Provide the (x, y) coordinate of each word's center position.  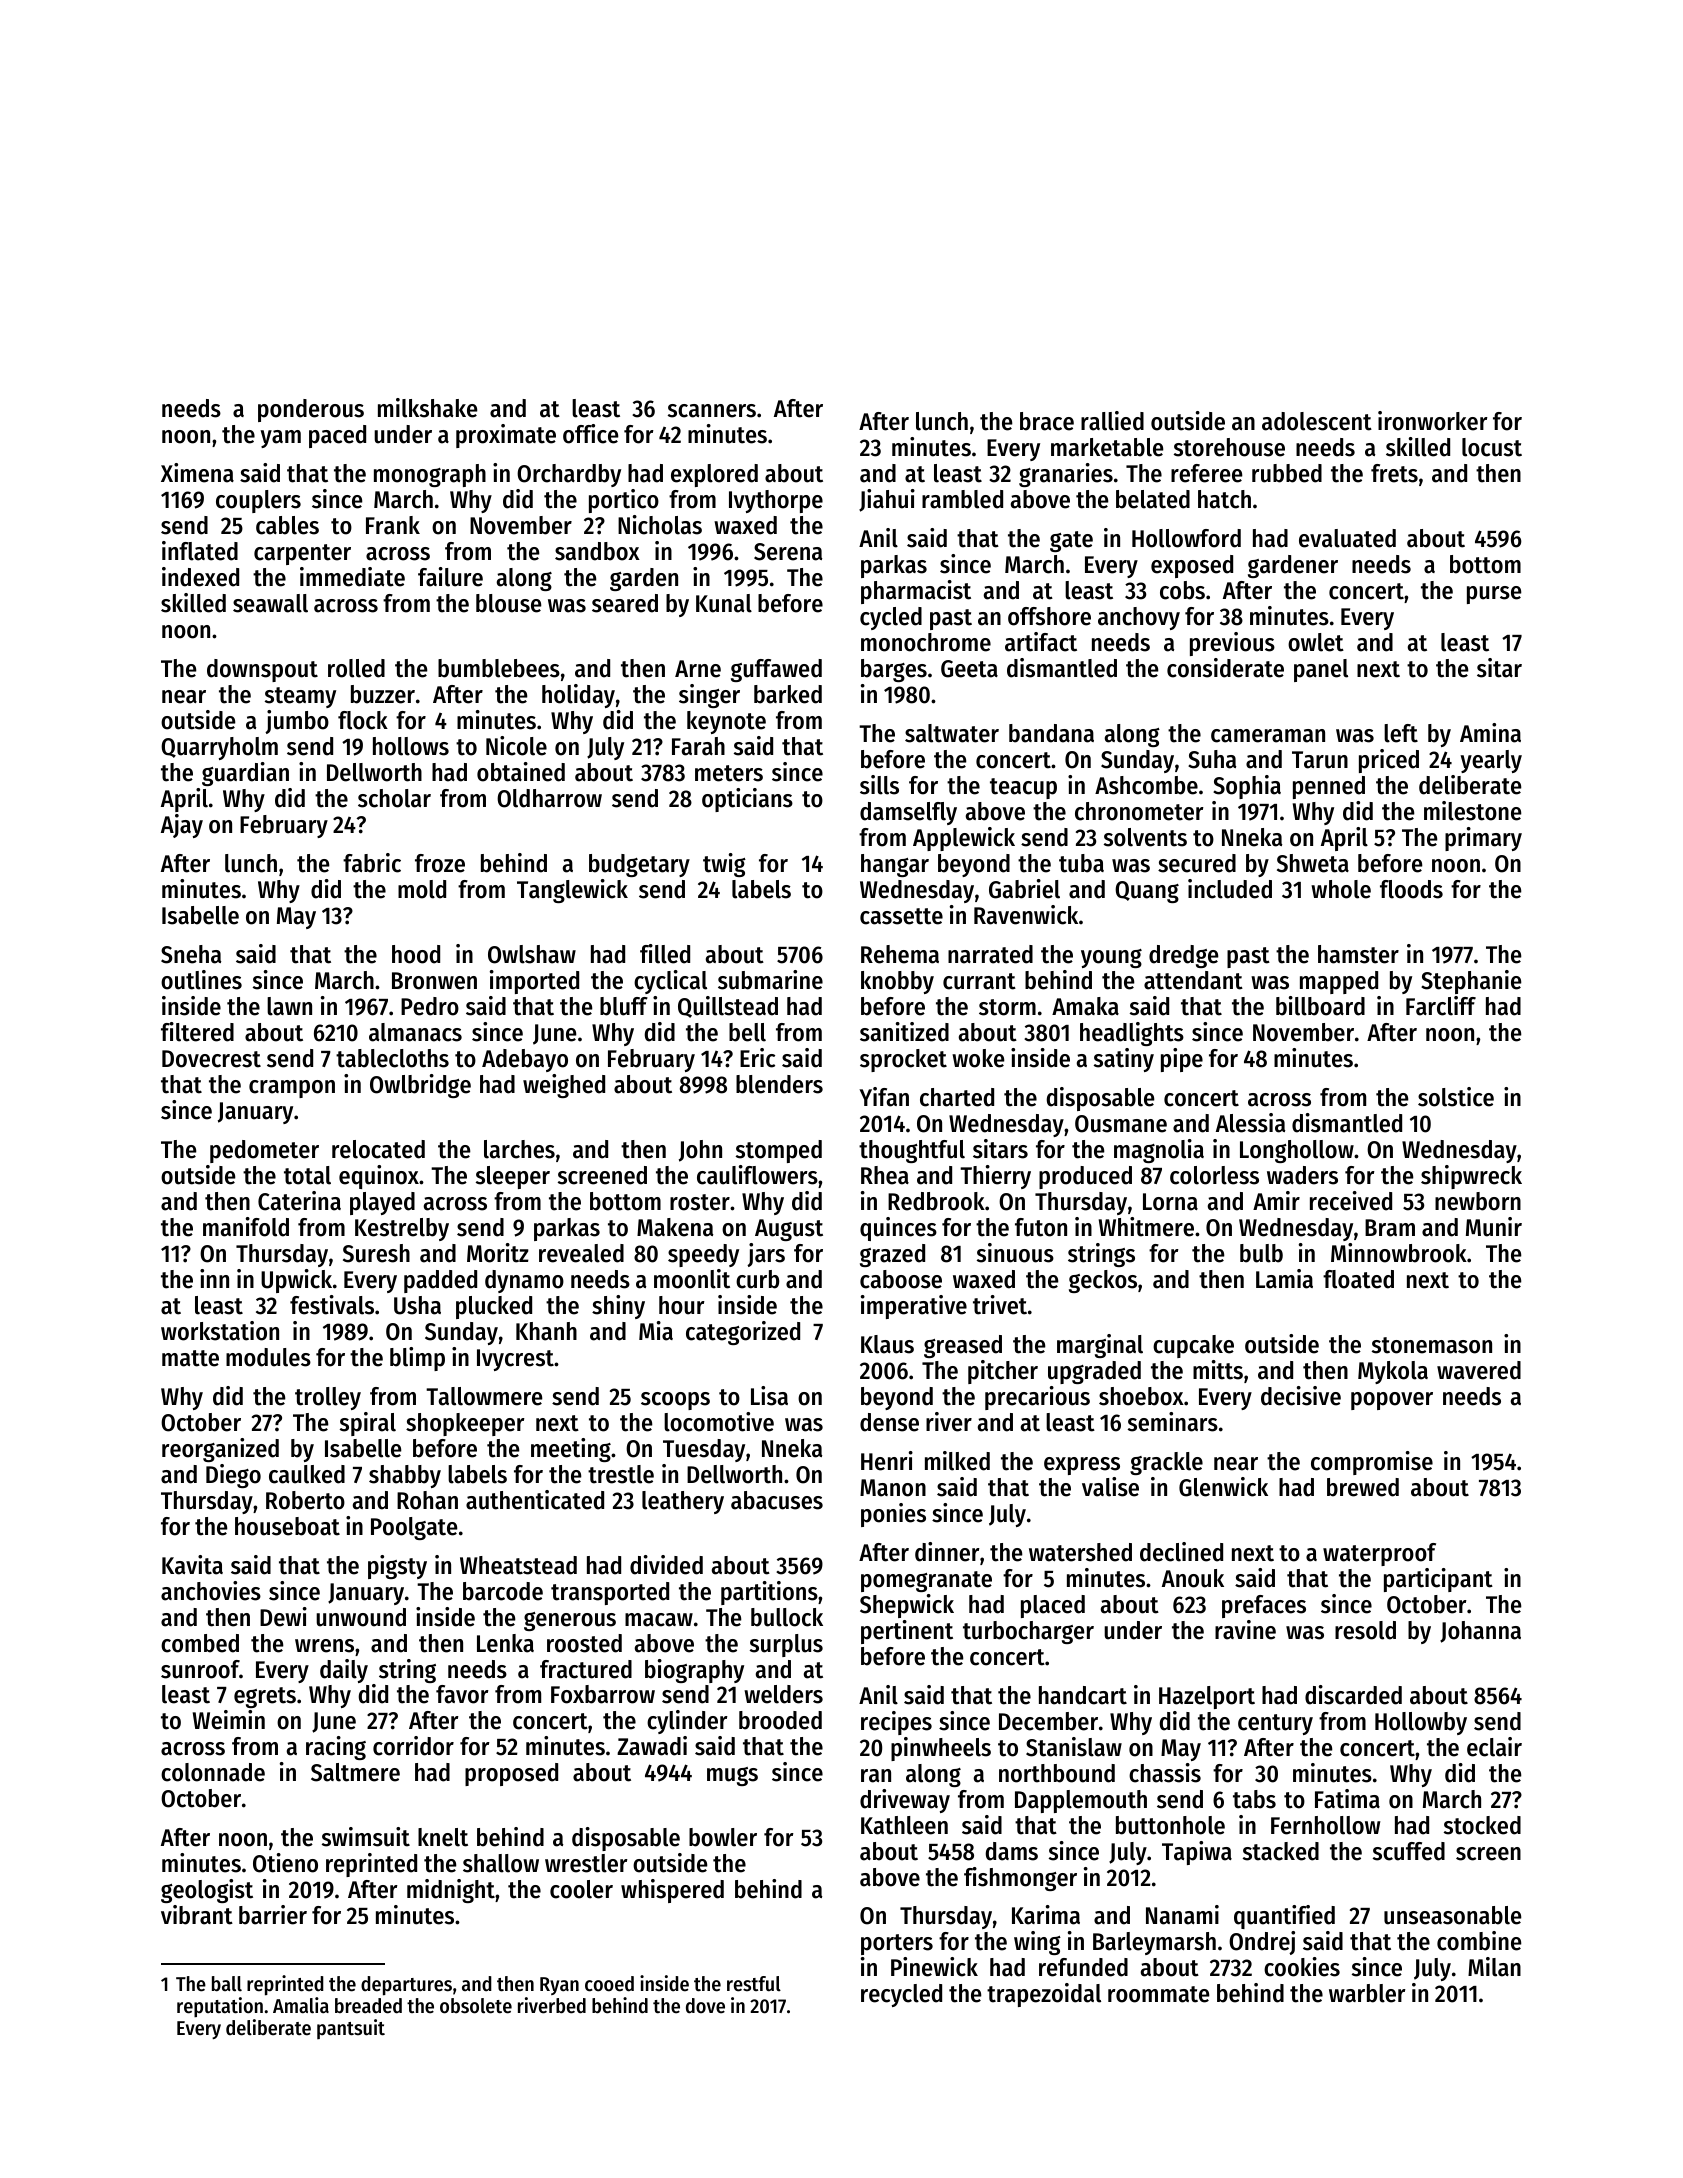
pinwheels (941, 1749)
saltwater (952, 733)
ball (227, 1984)
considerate (1225, 668)
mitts (1218, 1370)
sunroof (200, 1669)
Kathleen (904, 1825)
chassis (1165, 1773)
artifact (1041, 642)
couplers (258, 501)
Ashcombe (1146, 785)
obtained (521, 772)
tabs (1254, 1799)
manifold (246, 1227)
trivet (1000, 1305)
